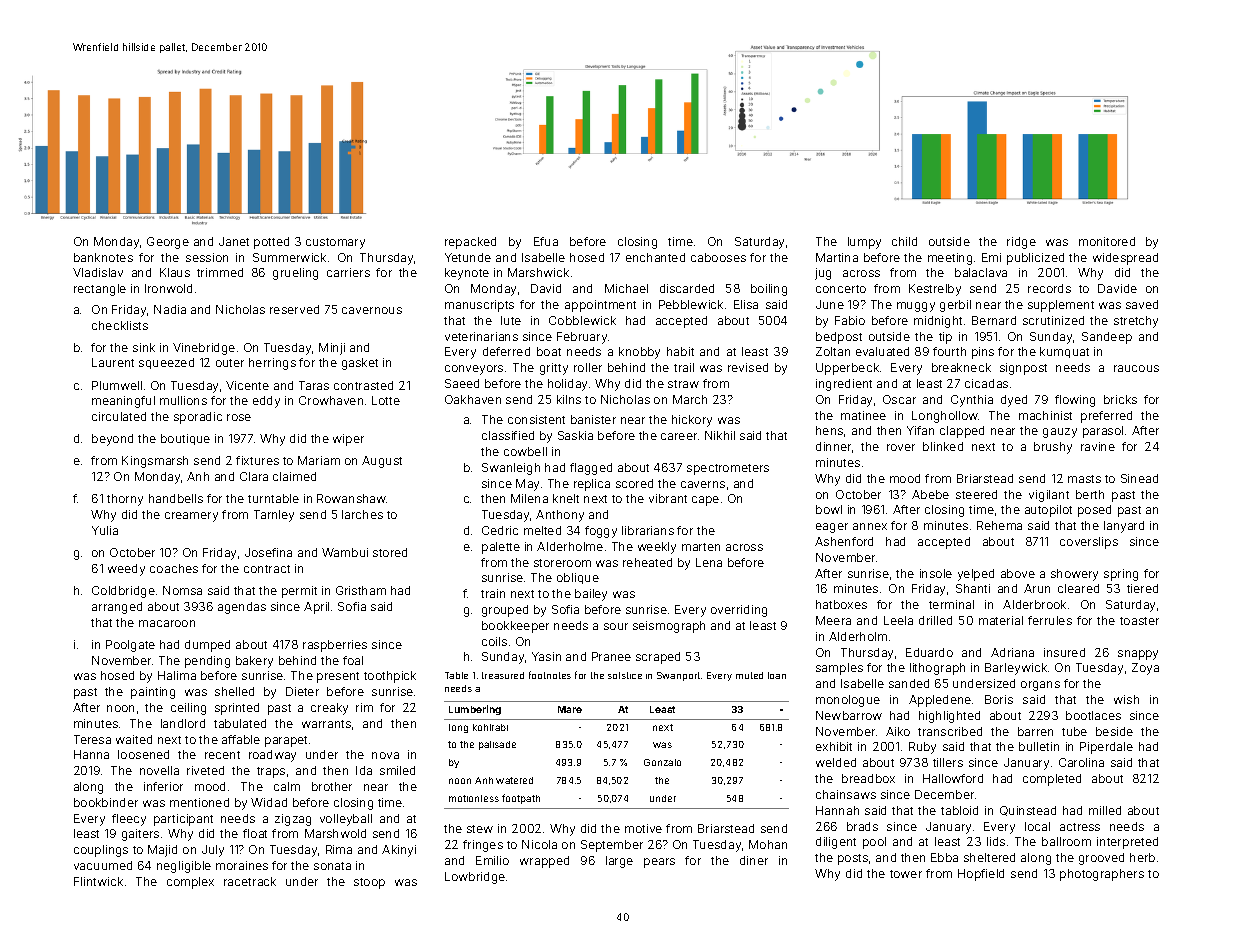 This page has width=1233, height=952. I want to click on straw, so click(683, 384).
